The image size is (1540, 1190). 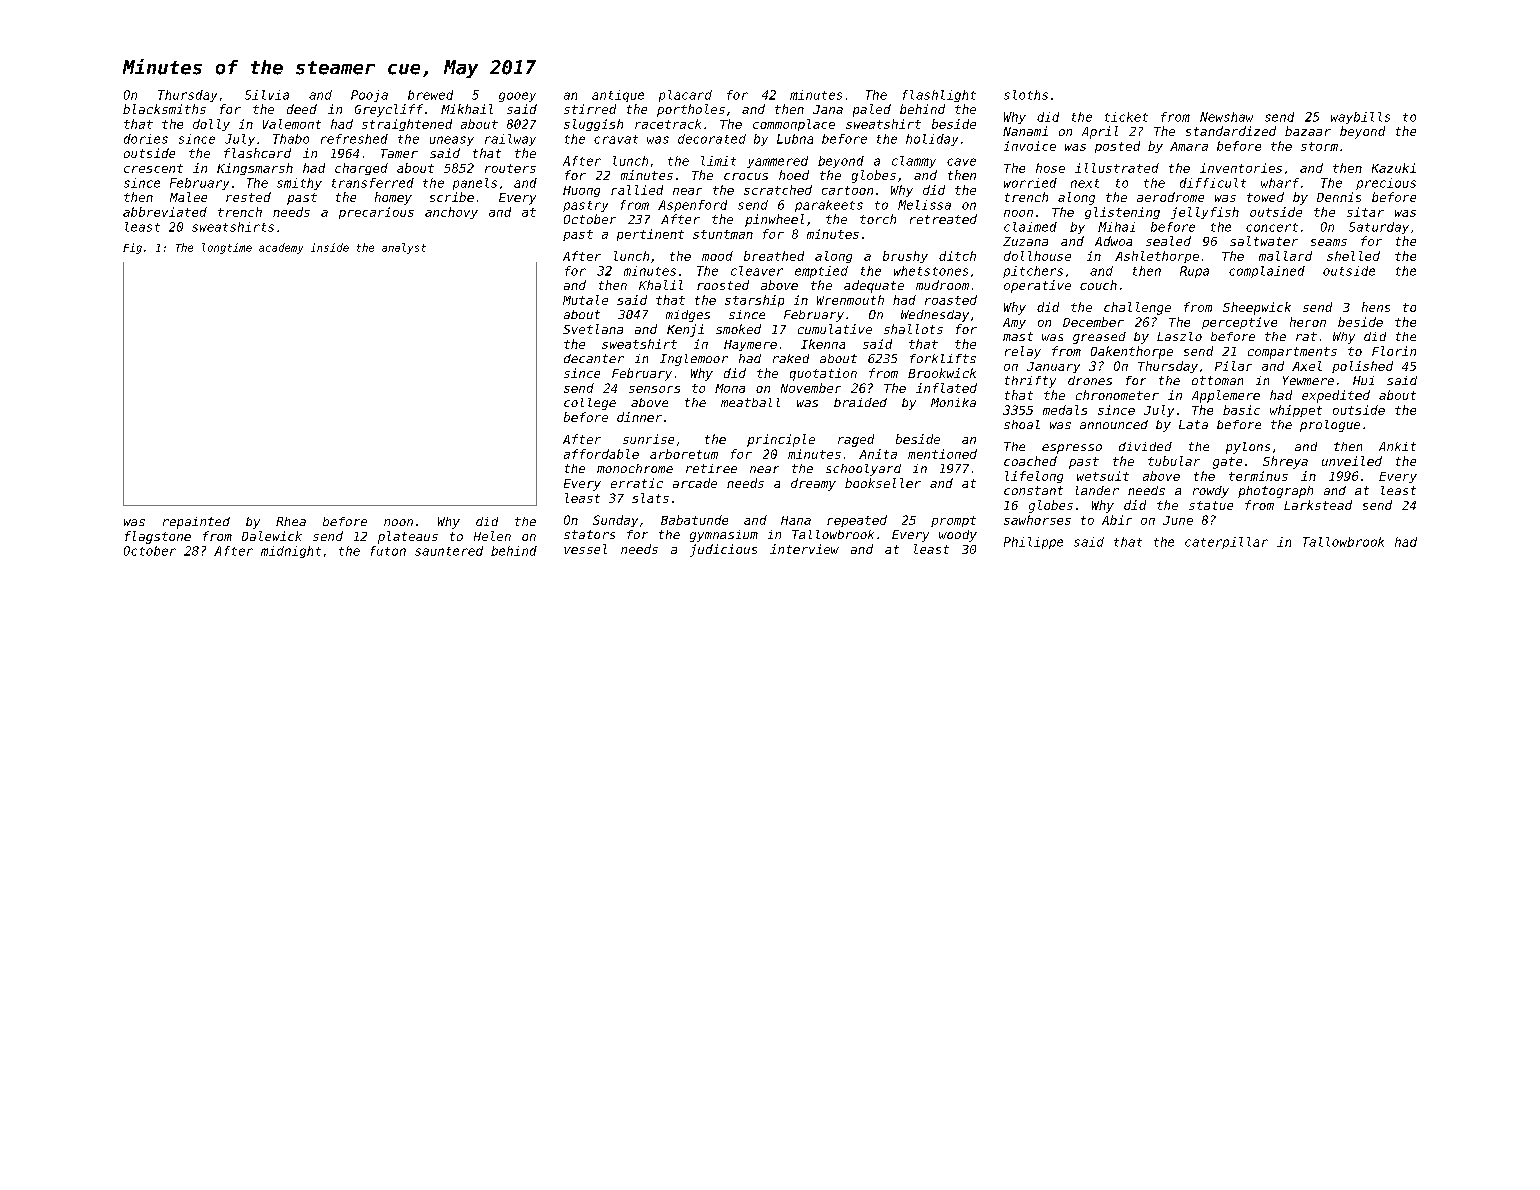 I want to click on precious, so click(x=1386, y=184).
